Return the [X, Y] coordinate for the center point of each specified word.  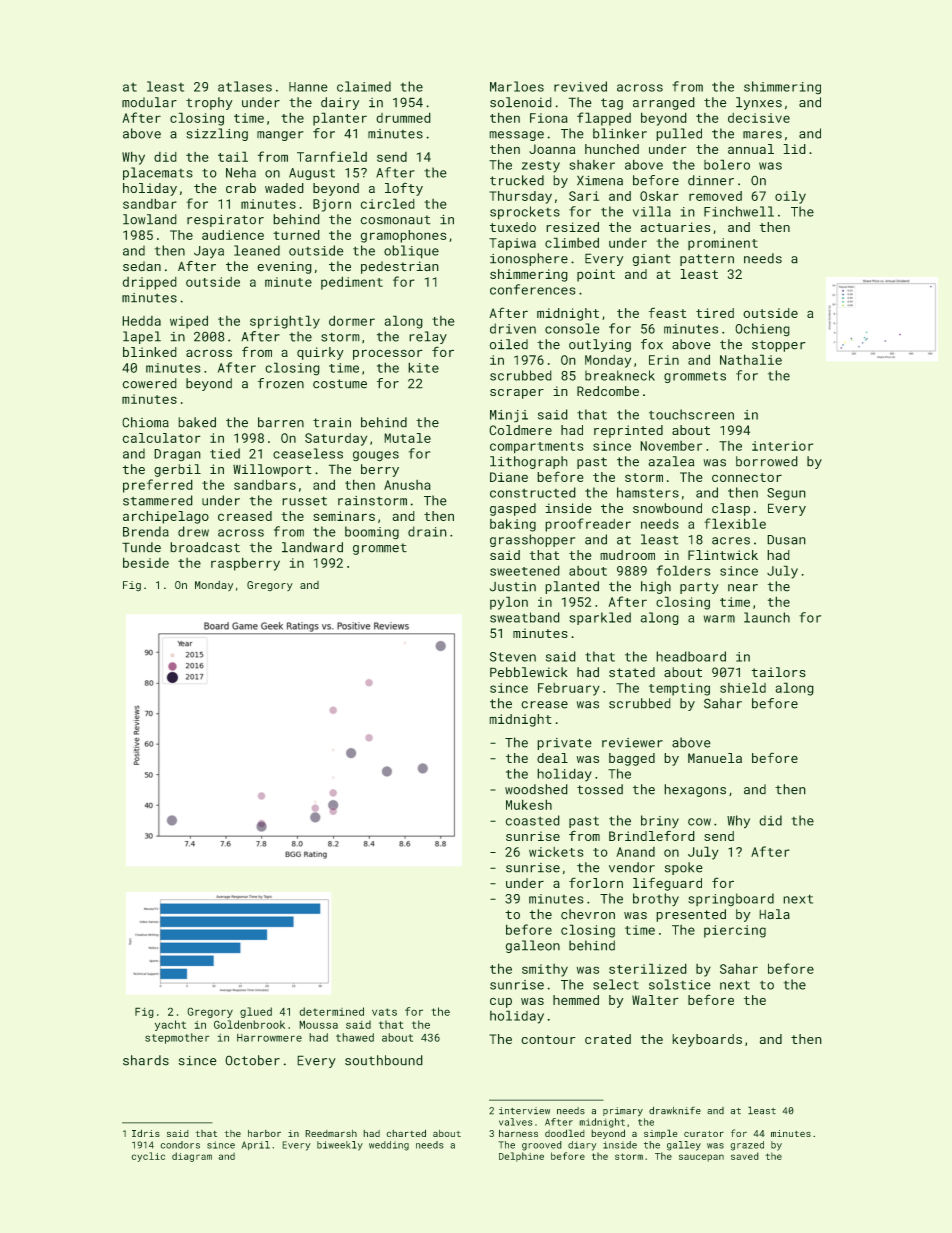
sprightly [285, 322]
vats [384, 1012]
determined [331, 1011]
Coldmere [520, 430]
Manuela [715, 758]
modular [149, 102]
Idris [146, 1133]
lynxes [759, 103]
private [564, 744]
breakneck [620, 375]
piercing [735, 931]
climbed [572, 242]
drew [193, 531]
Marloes [517, 86]
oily [790, 197]
